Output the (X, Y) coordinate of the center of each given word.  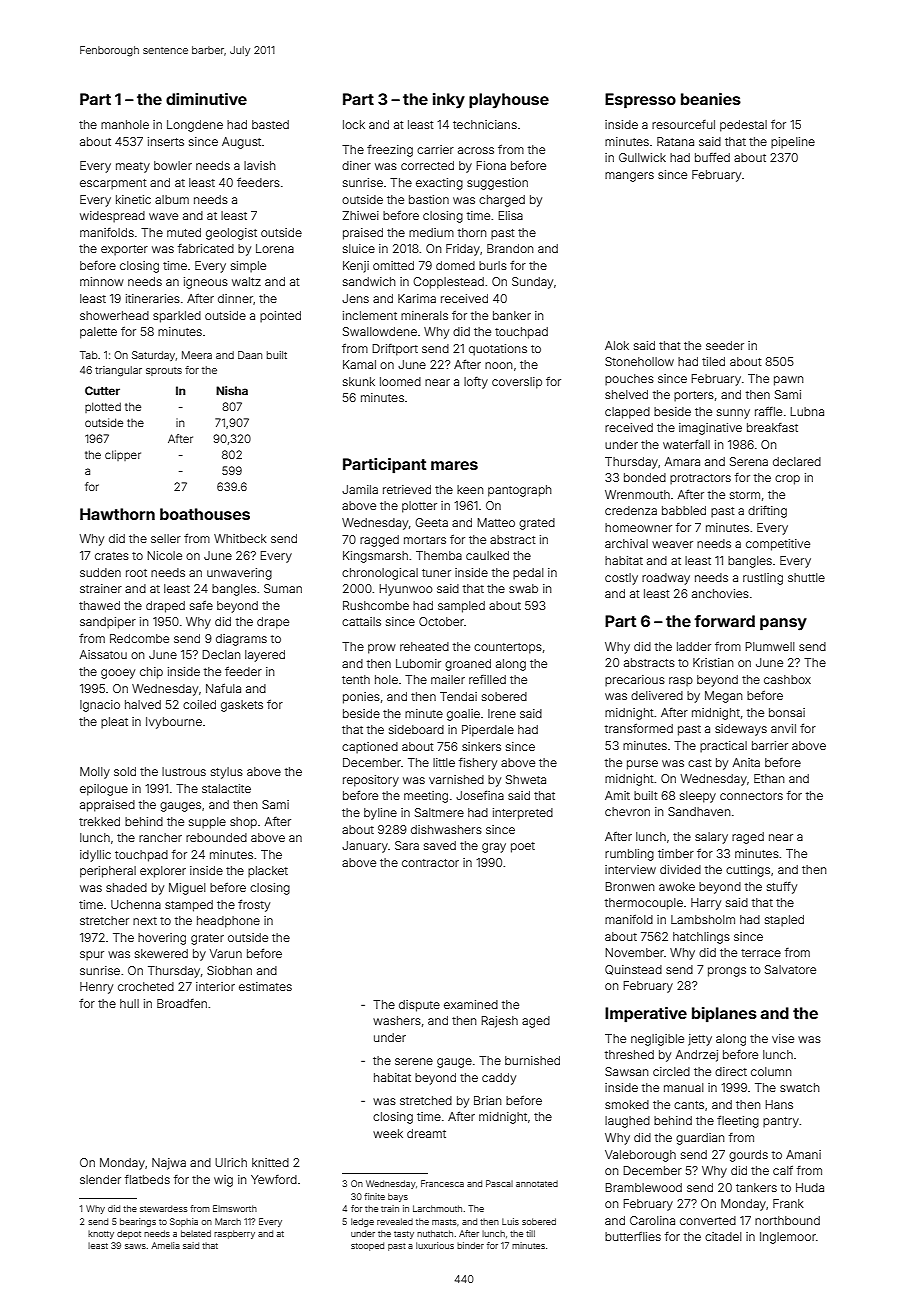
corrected (427, 165)
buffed (712, 157)
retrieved (407, 489)
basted (270, 124)
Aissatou (103, 654)
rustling (763, 579)
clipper (123, 455)
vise (783, 1038)
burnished (532, 1060)
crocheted (146, 986)
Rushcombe (376, 605)
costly (621, 579)
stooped (367, 1246)
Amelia (165, 1245)
